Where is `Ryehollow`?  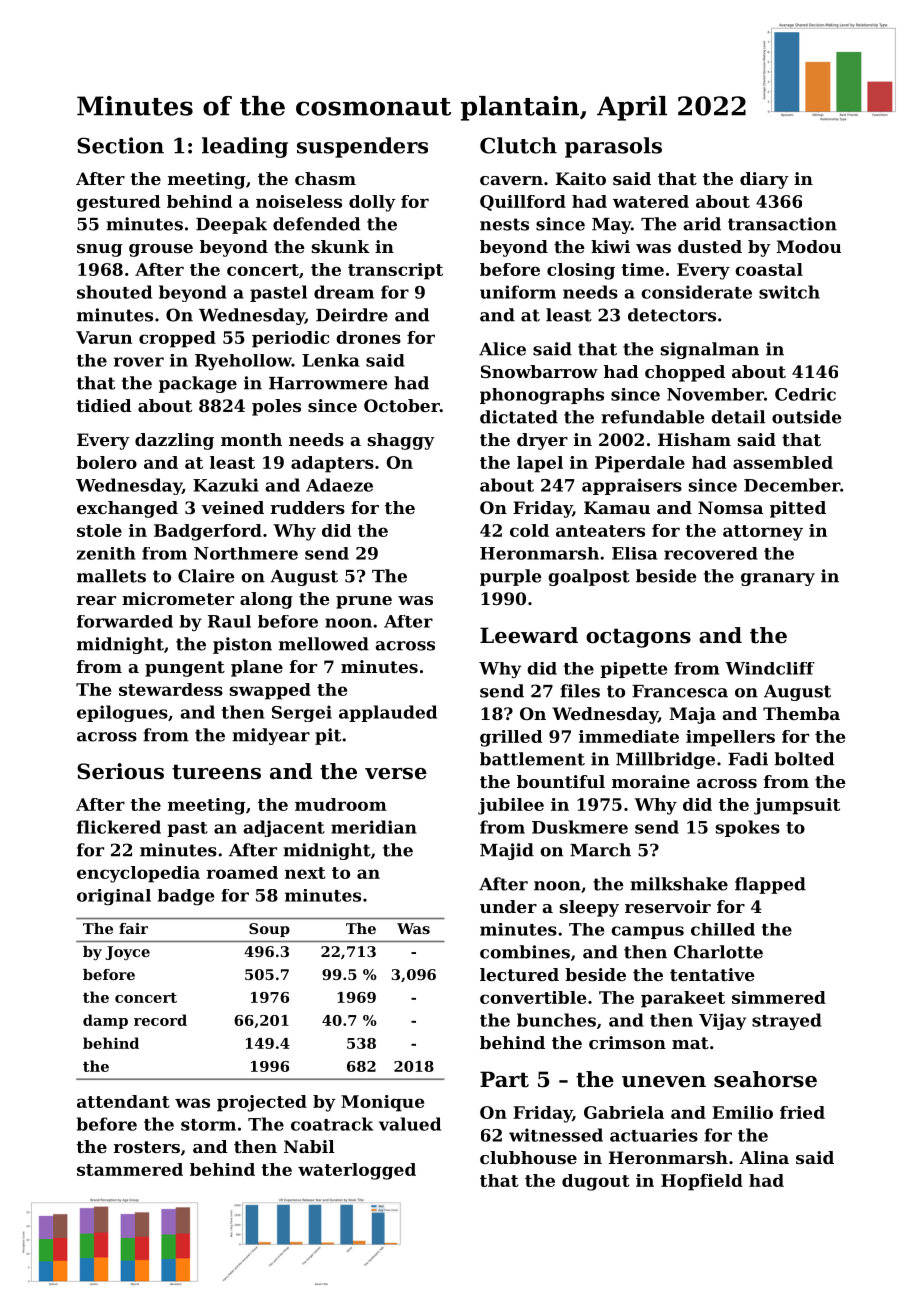 Ryehollow is located at coordinates (243, 362).
